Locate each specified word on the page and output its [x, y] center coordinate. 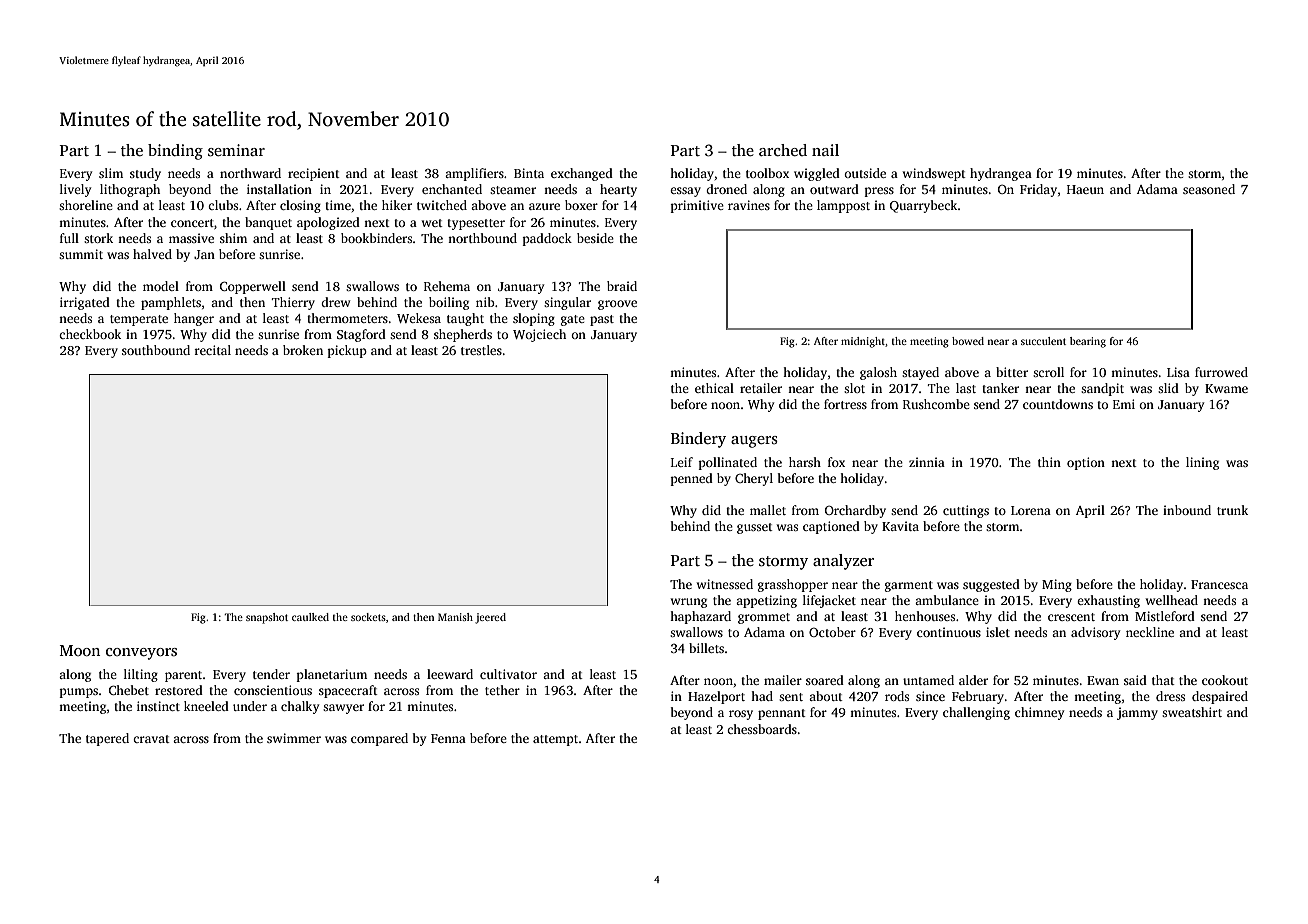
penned [692, 479]
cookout [1225, 680]
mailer [783, 680]
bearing [1088, 342]
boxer [581, 205]
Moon [80, 650]
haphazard [700, 617]
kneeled [206, 706]
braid [622, 286]
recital [212, 350]
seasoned [1209, 189]
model [161, 286]
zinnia [927, 462]
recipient [314, 174]
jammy [1137, 713]
